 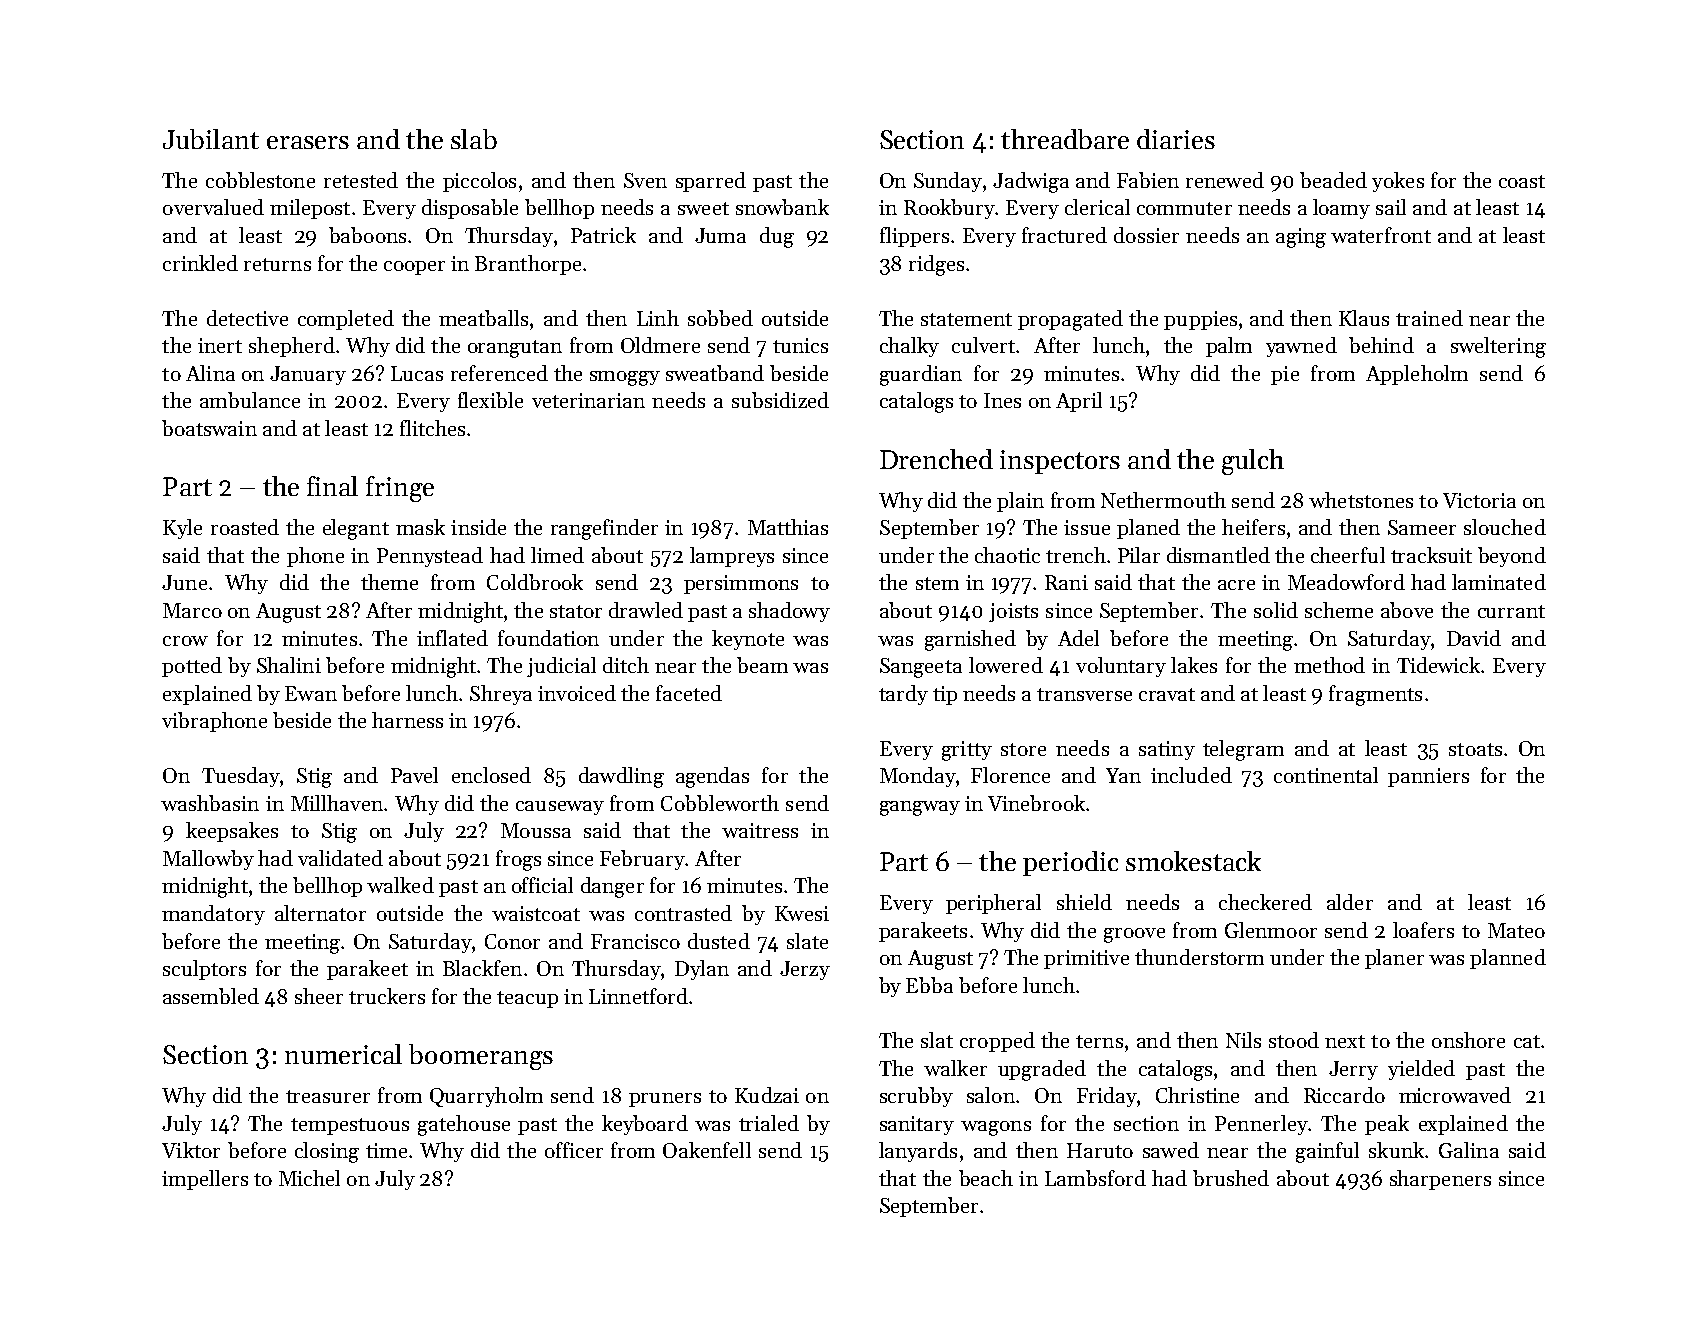 What do you see at coordinates (327, 1152) in the screenshot?
I see `closing` at bounding box center [327, 1152].
